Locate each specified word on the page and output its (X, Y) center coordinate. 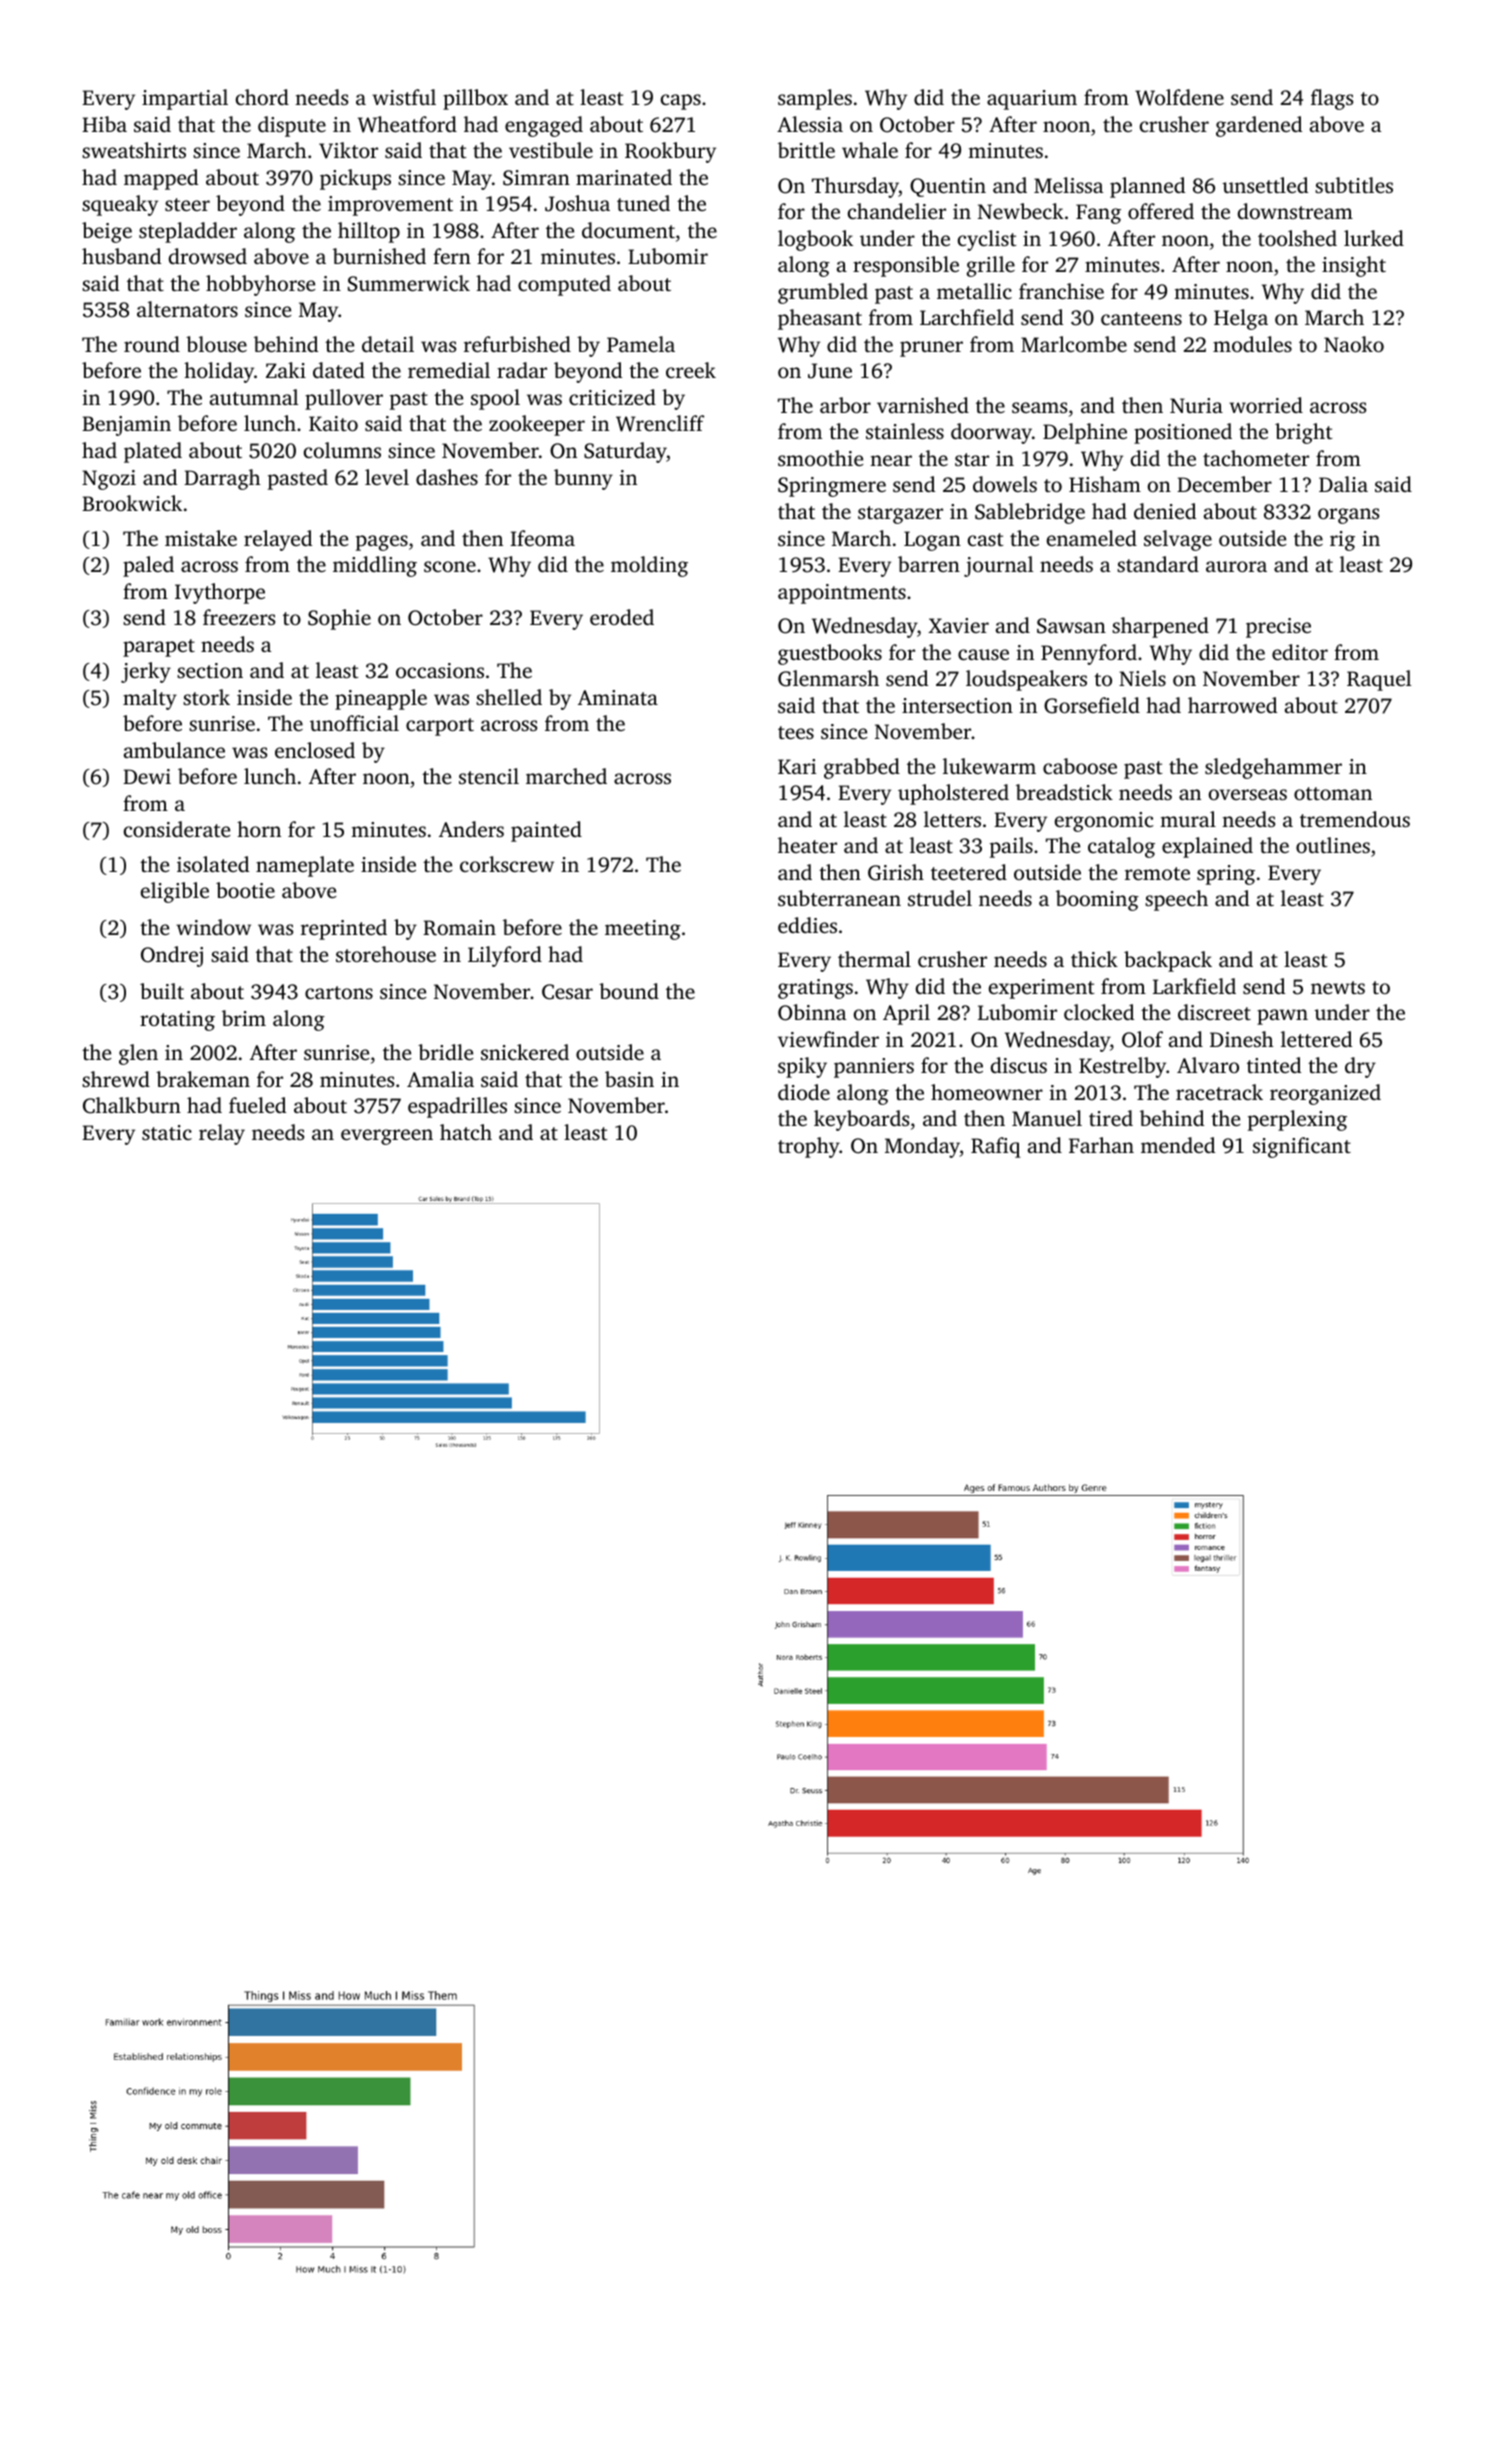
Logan (932, 541)
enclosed (315, 750)
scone (450, 566)
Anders (471, 829)
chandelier (897, 211)
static (167, 1132)
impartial (185, 99)
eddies (807, 925)
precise (1278, 628)
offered (1161, 211)
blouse (216, 344)
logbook (815, 240)
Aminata (618, 697)
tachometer (1256, 458)
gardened (1259, 126)
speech (1176, 900)
